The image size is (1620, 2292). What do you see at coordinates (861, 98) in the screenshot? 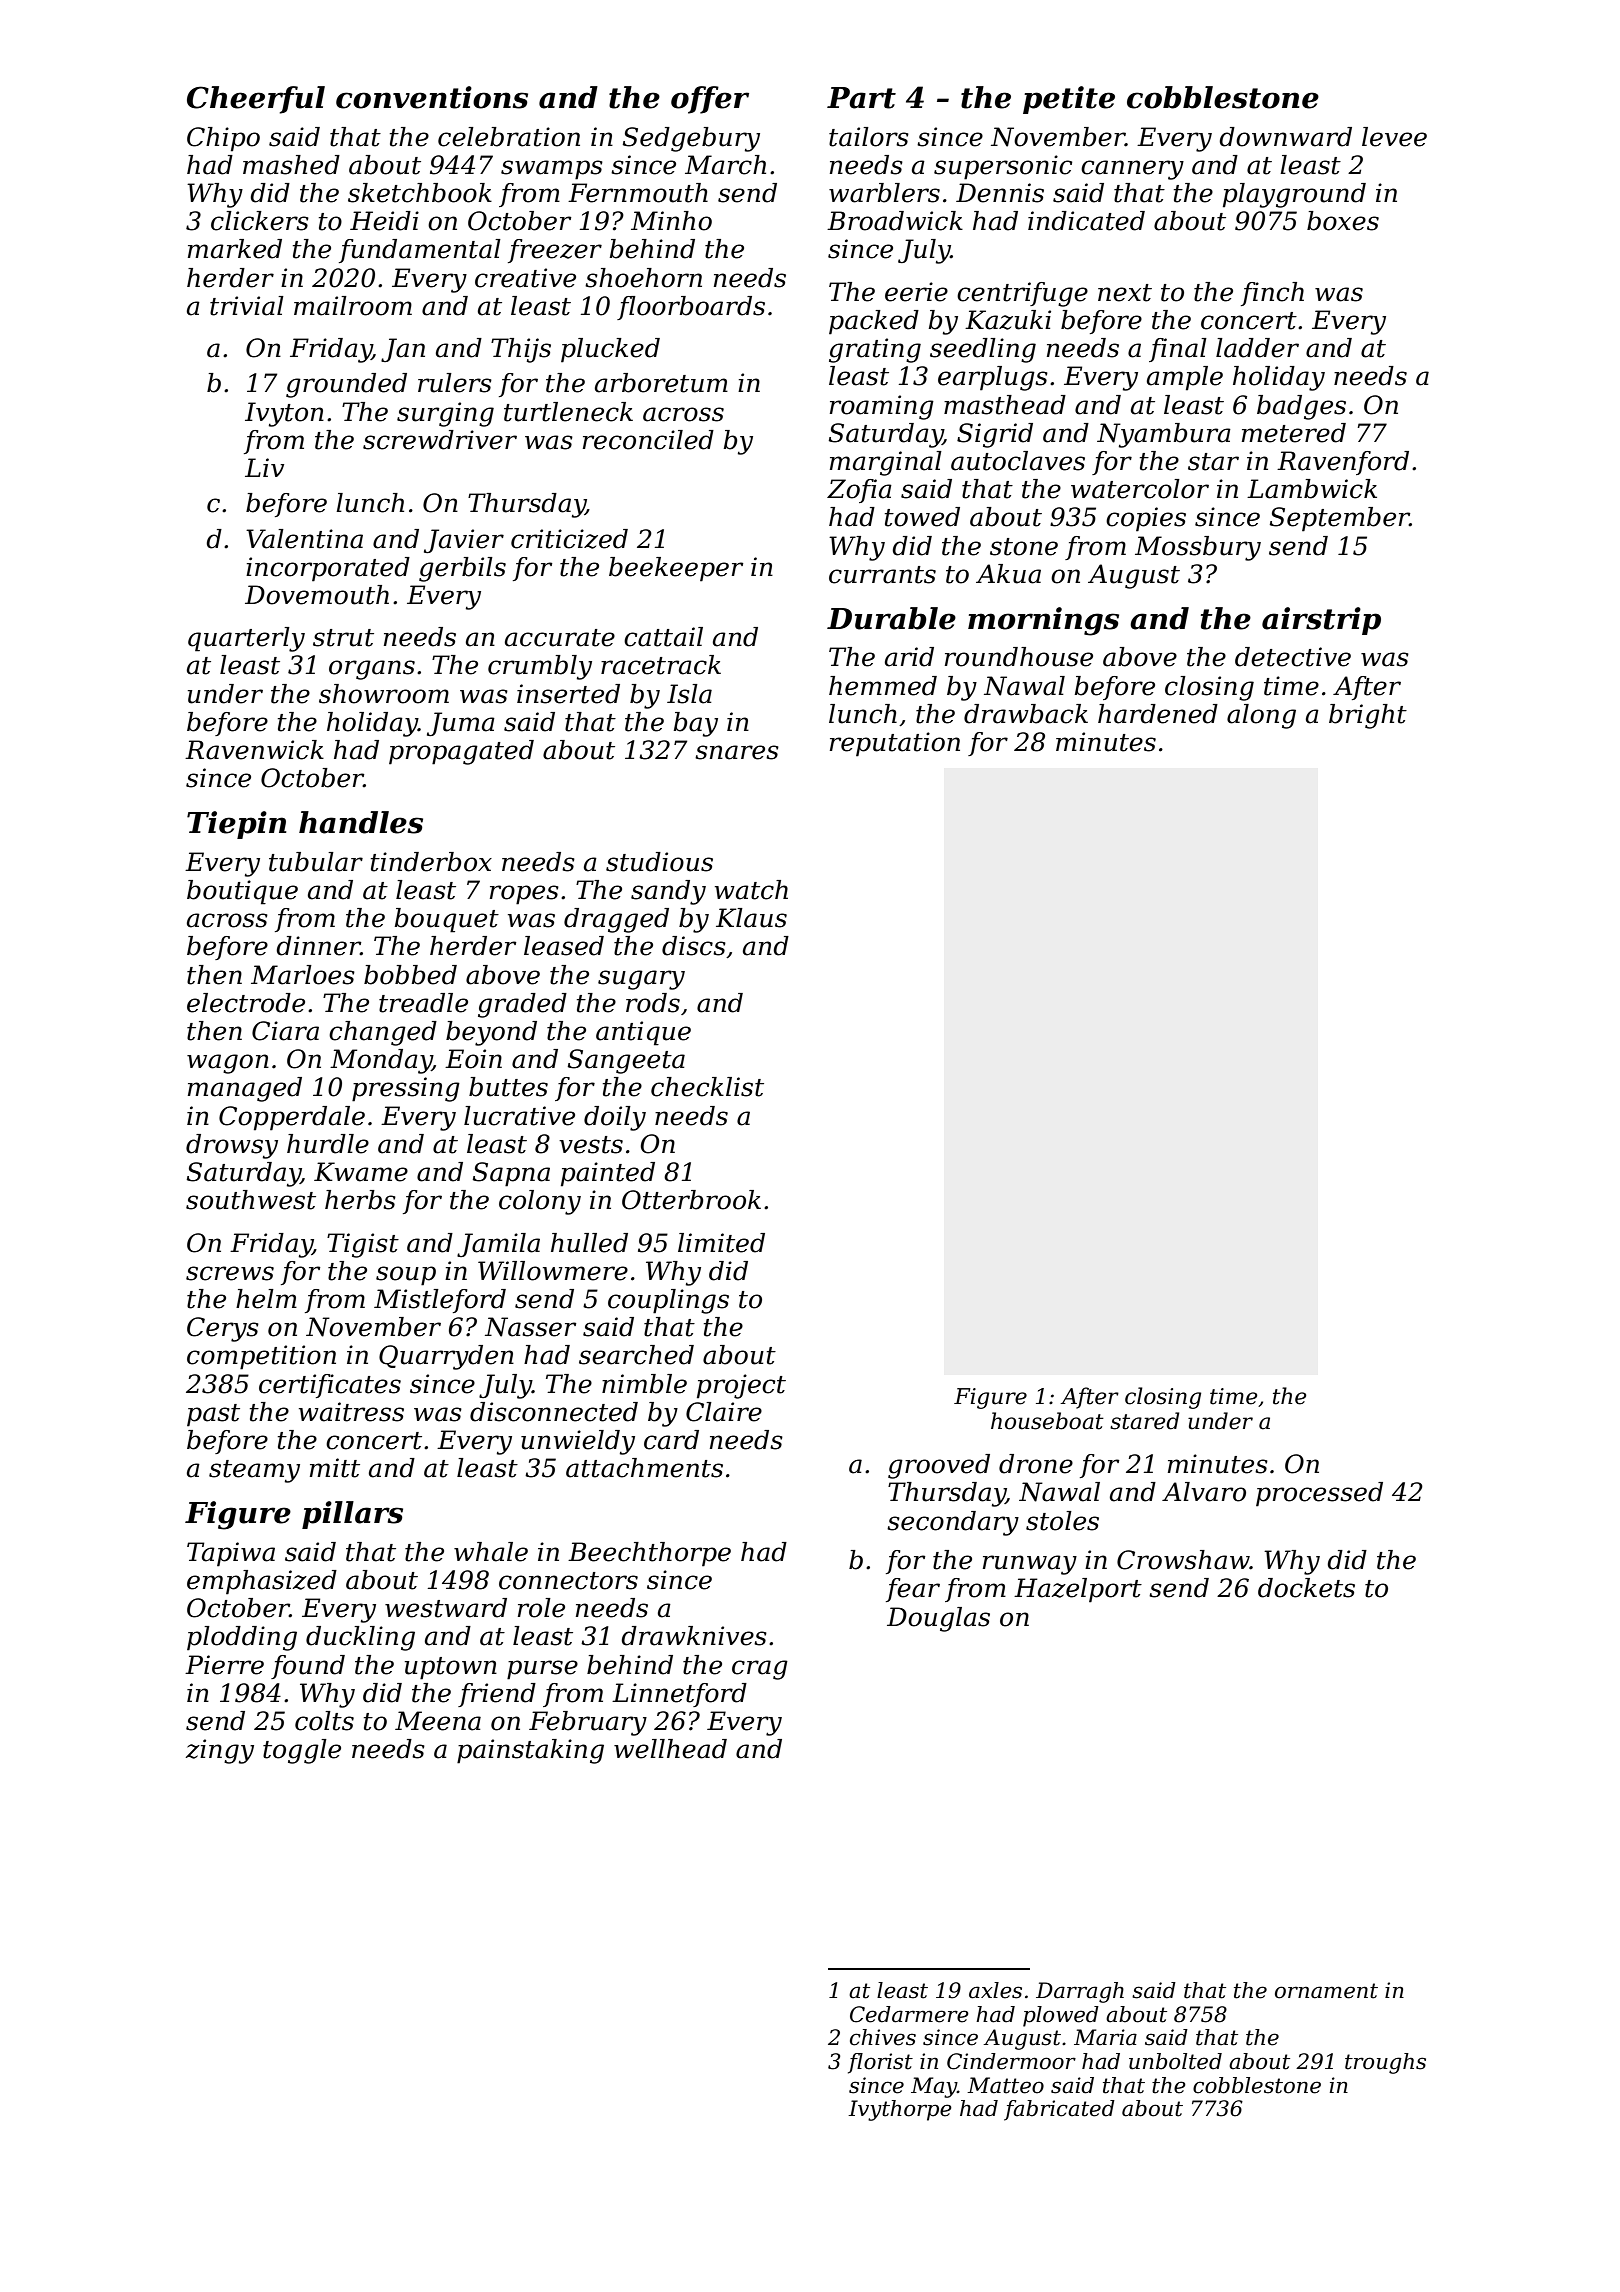
I see `Part` at bounding box center [861, 98].
